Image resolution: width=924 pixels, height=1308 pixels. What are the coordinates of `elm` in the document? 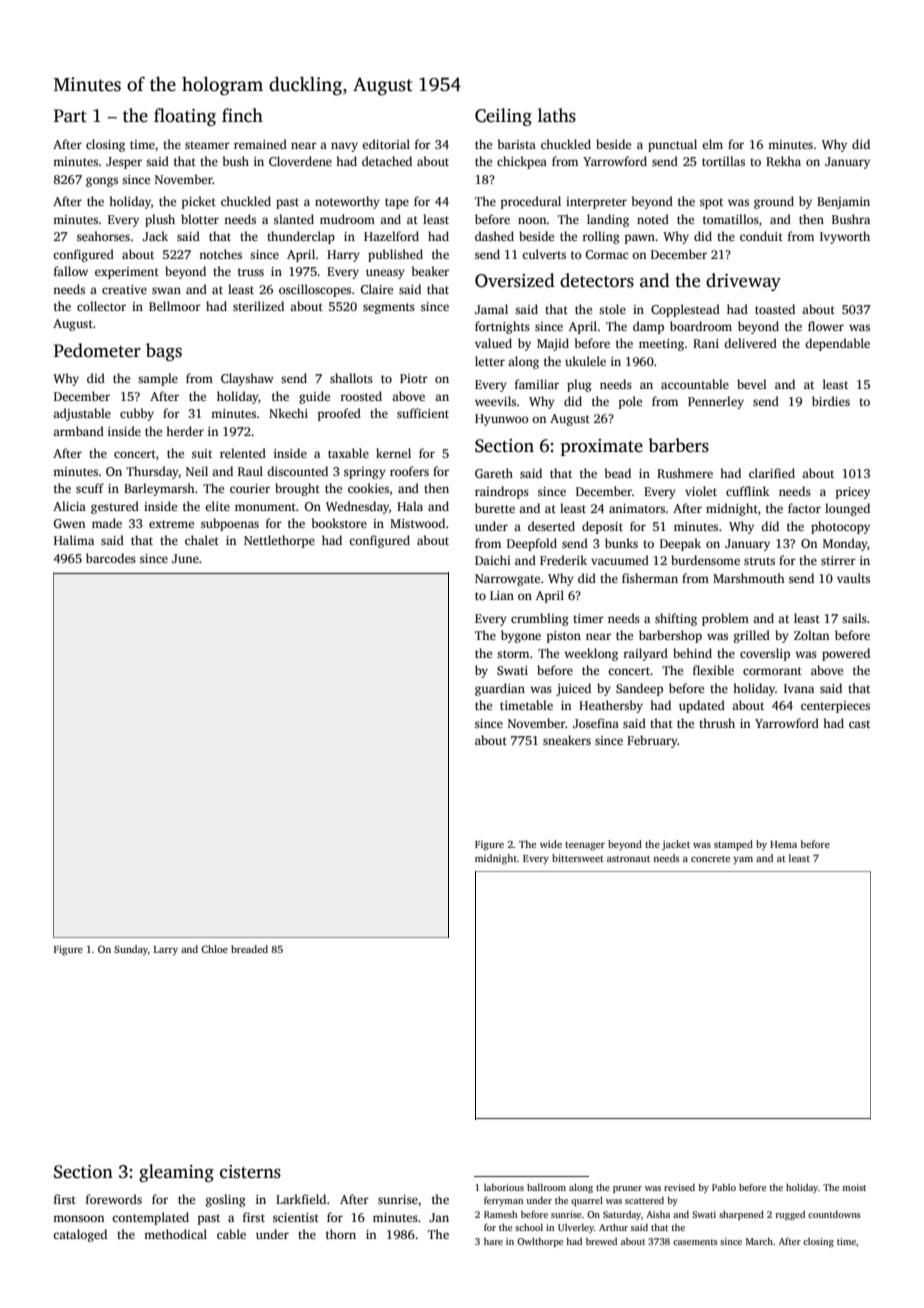 It's located at (712, 144).
